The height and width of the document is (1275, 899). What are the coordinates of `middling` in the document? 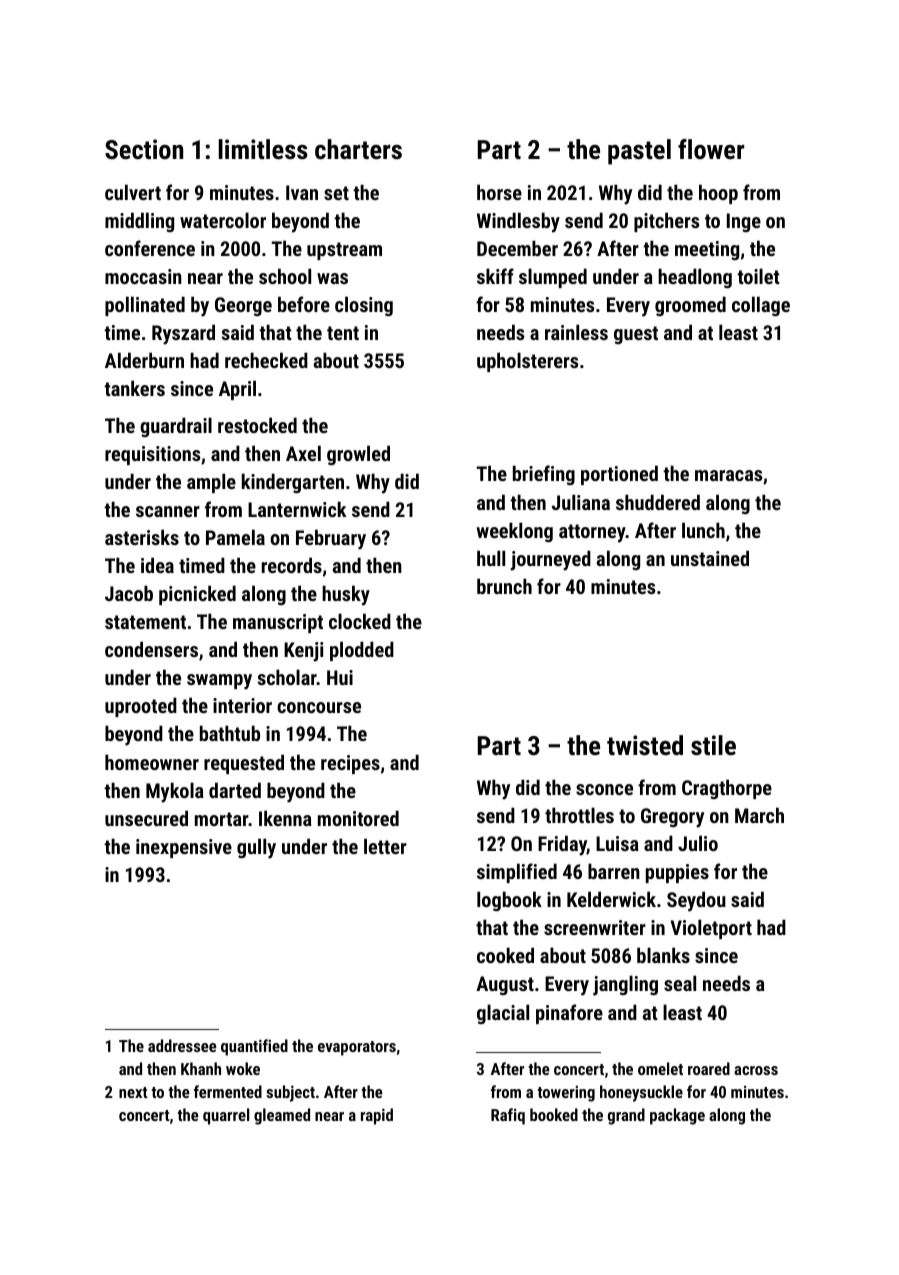 It's located at (139, 222).
